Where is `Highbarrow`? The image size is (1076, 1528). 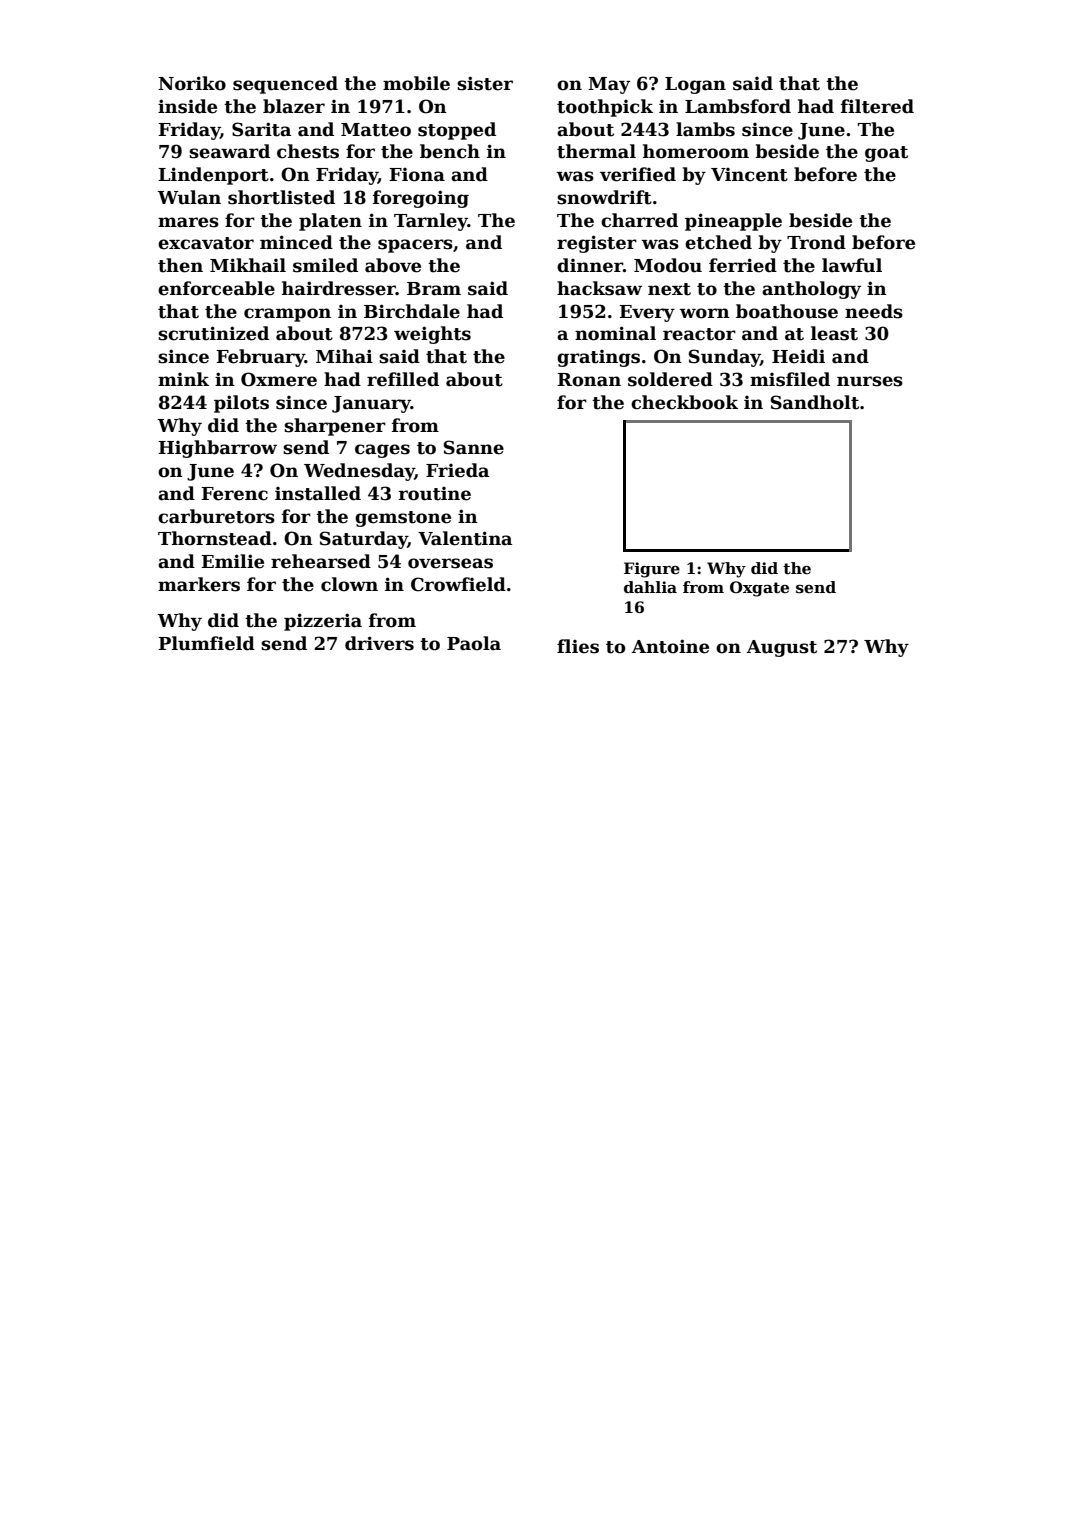 Highbarrow is located at coordinates (217, 449).
